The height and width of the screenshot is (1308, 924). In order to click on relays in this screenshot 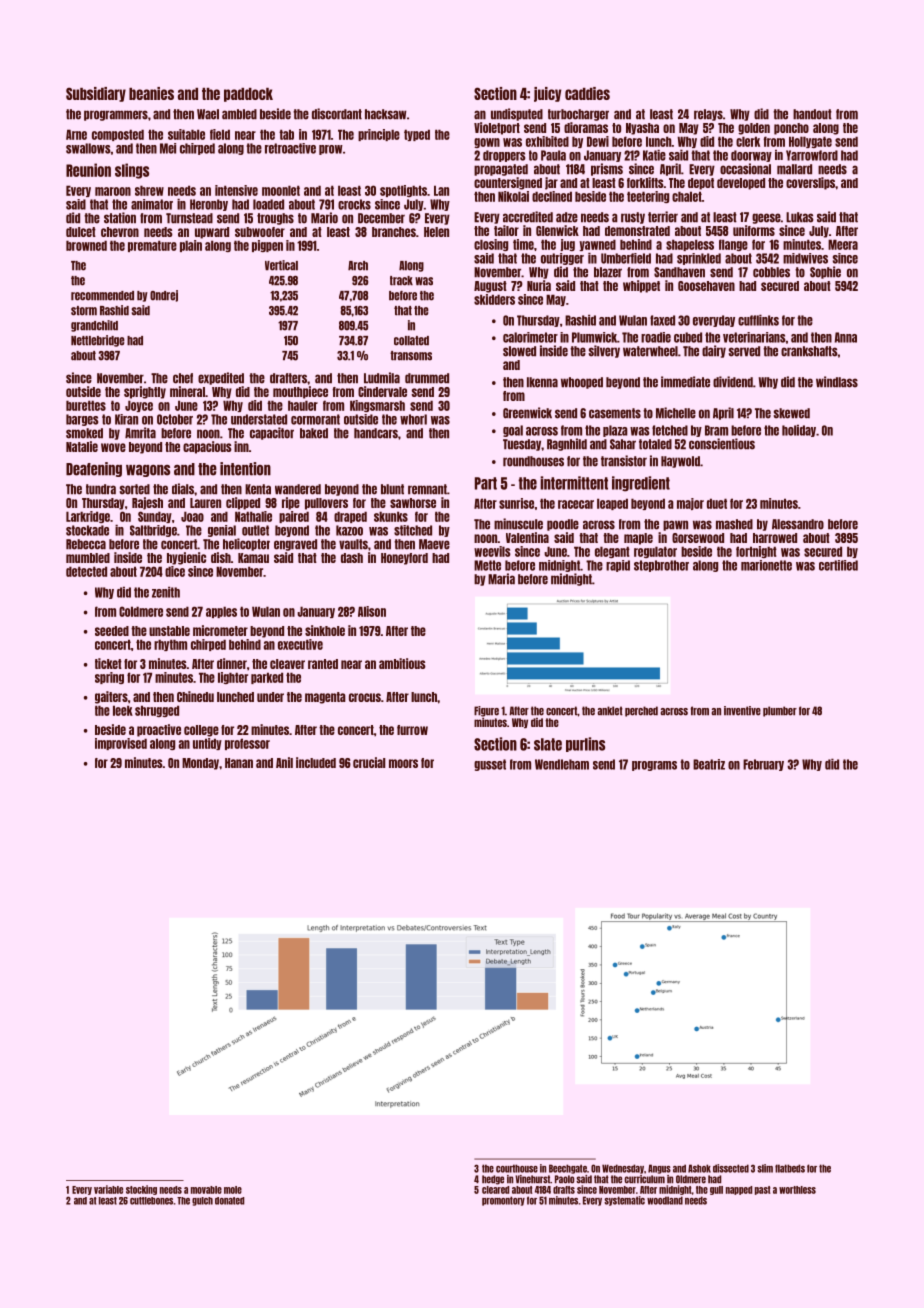, I will do `click(708, 115)`.
